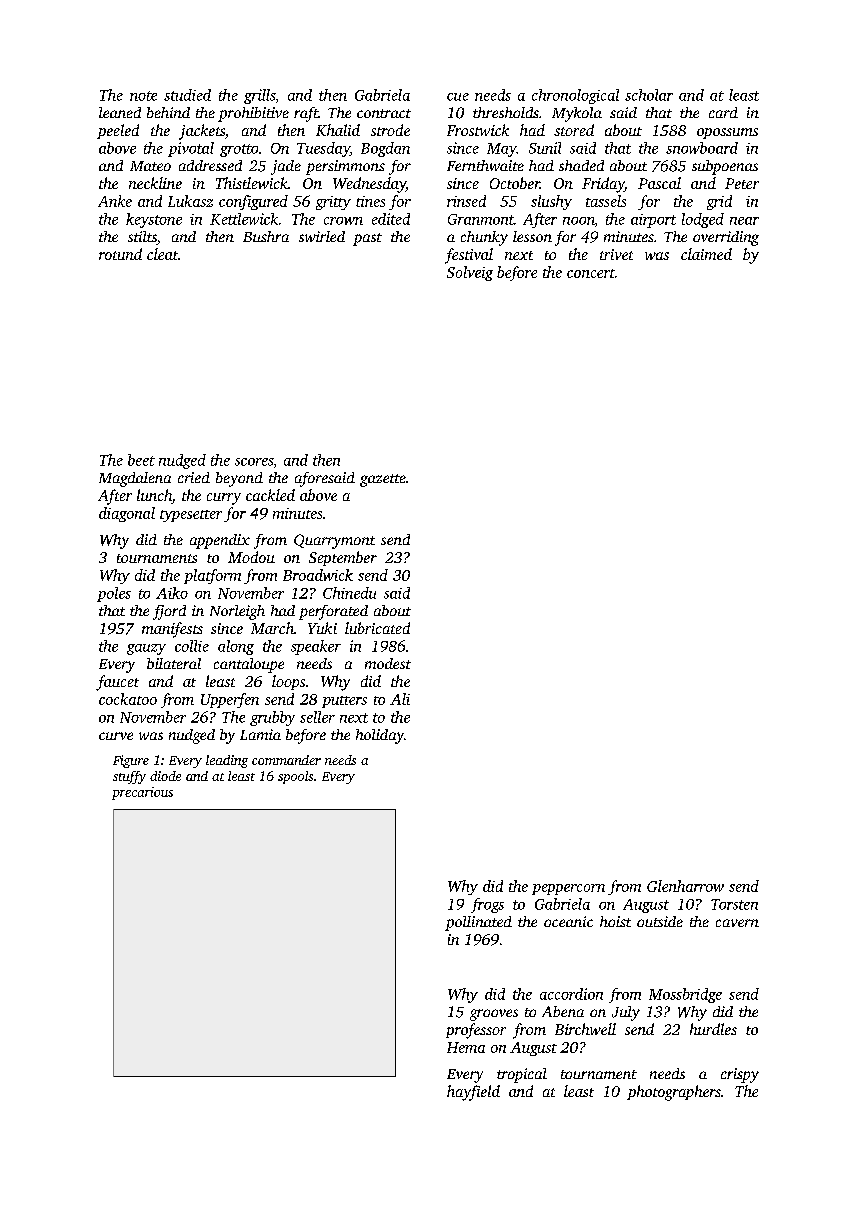 The image size is (857, 1216). Describe the element at coordinates (685, 886) in the document. I see `Glenharrow` at that location.
